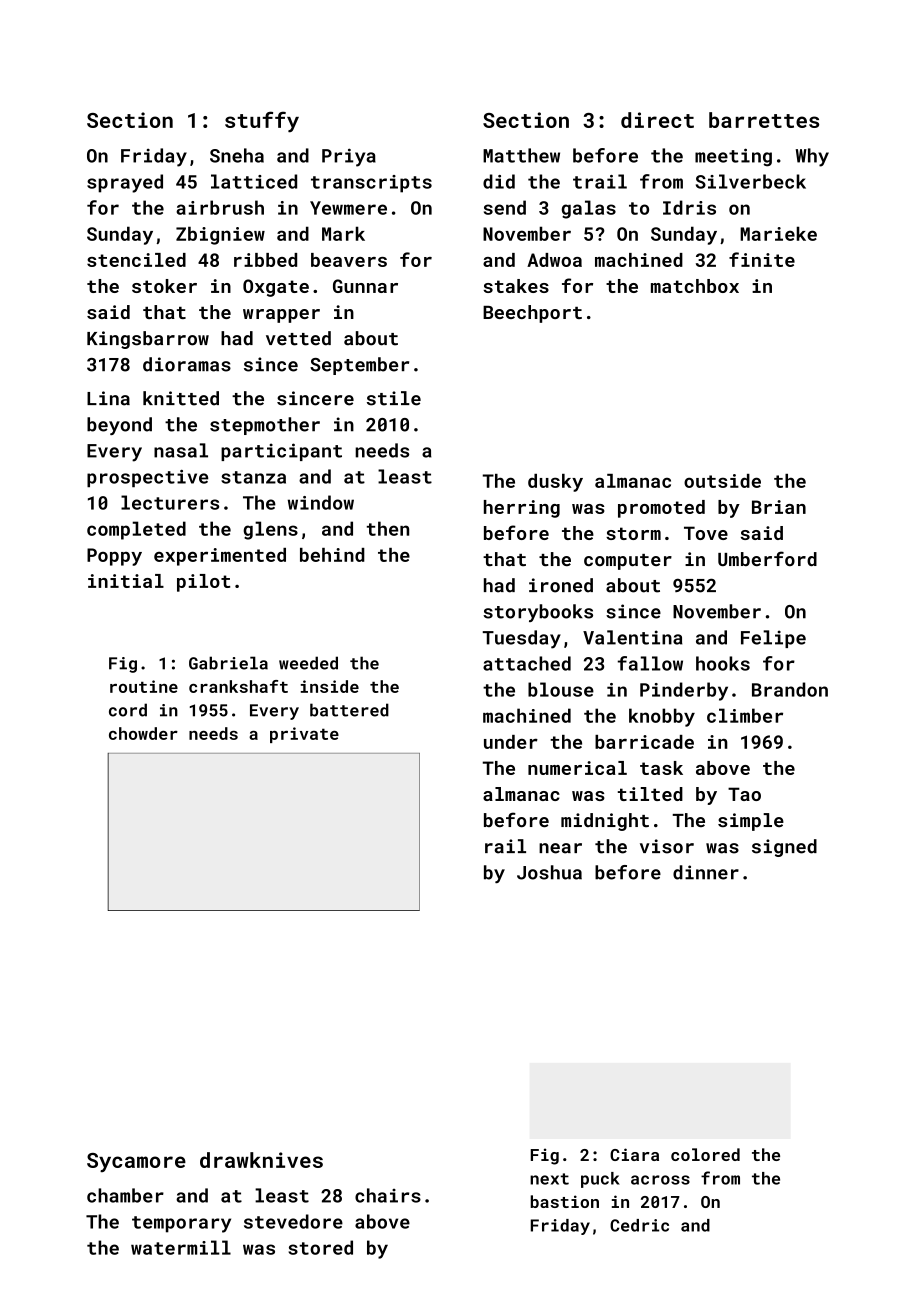  What do you see at coordinates (790, 689) in the page?
I see `Brandon` at bounding box center [790, 689].
